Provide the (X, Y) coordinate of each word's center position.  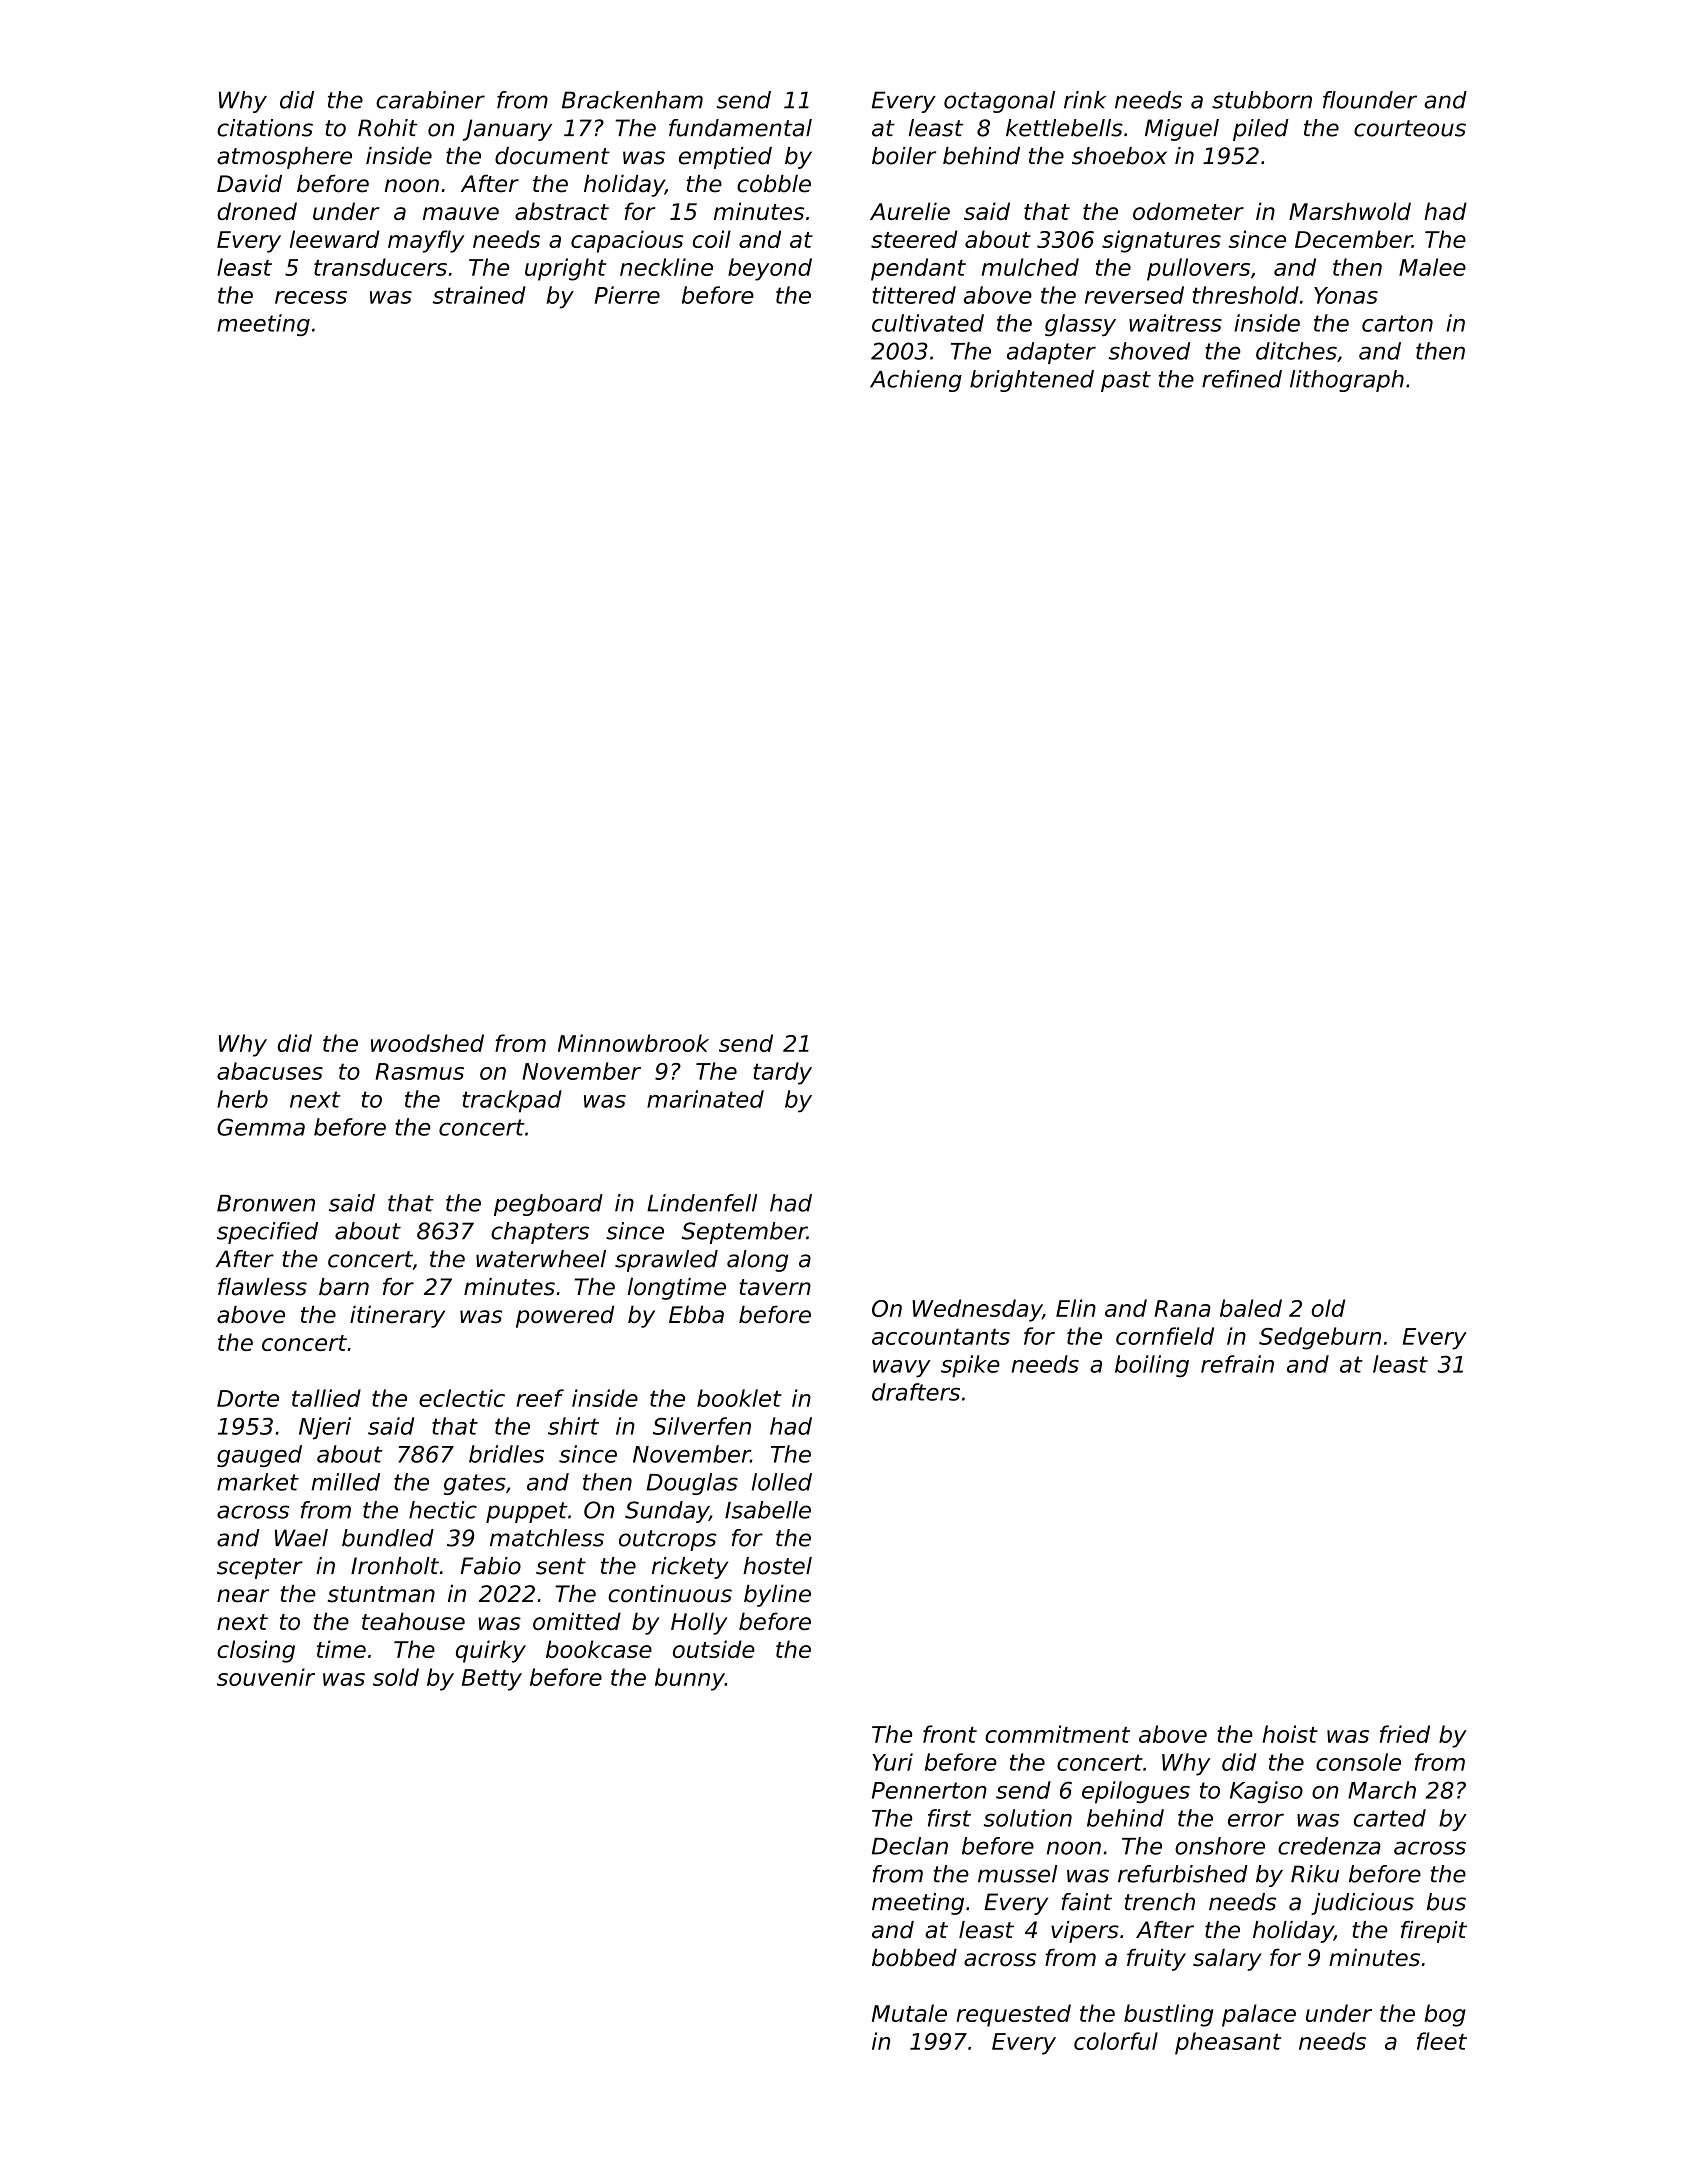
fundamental (740, 128)
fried (1405, 1734)
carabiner (430, 100)
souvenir (266, 1677)
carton (1397, 323)
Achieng (916, 381)
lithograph (1347, 381)
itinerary (397, 1316)
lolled (782, 1482)
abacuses (270, 1071)
